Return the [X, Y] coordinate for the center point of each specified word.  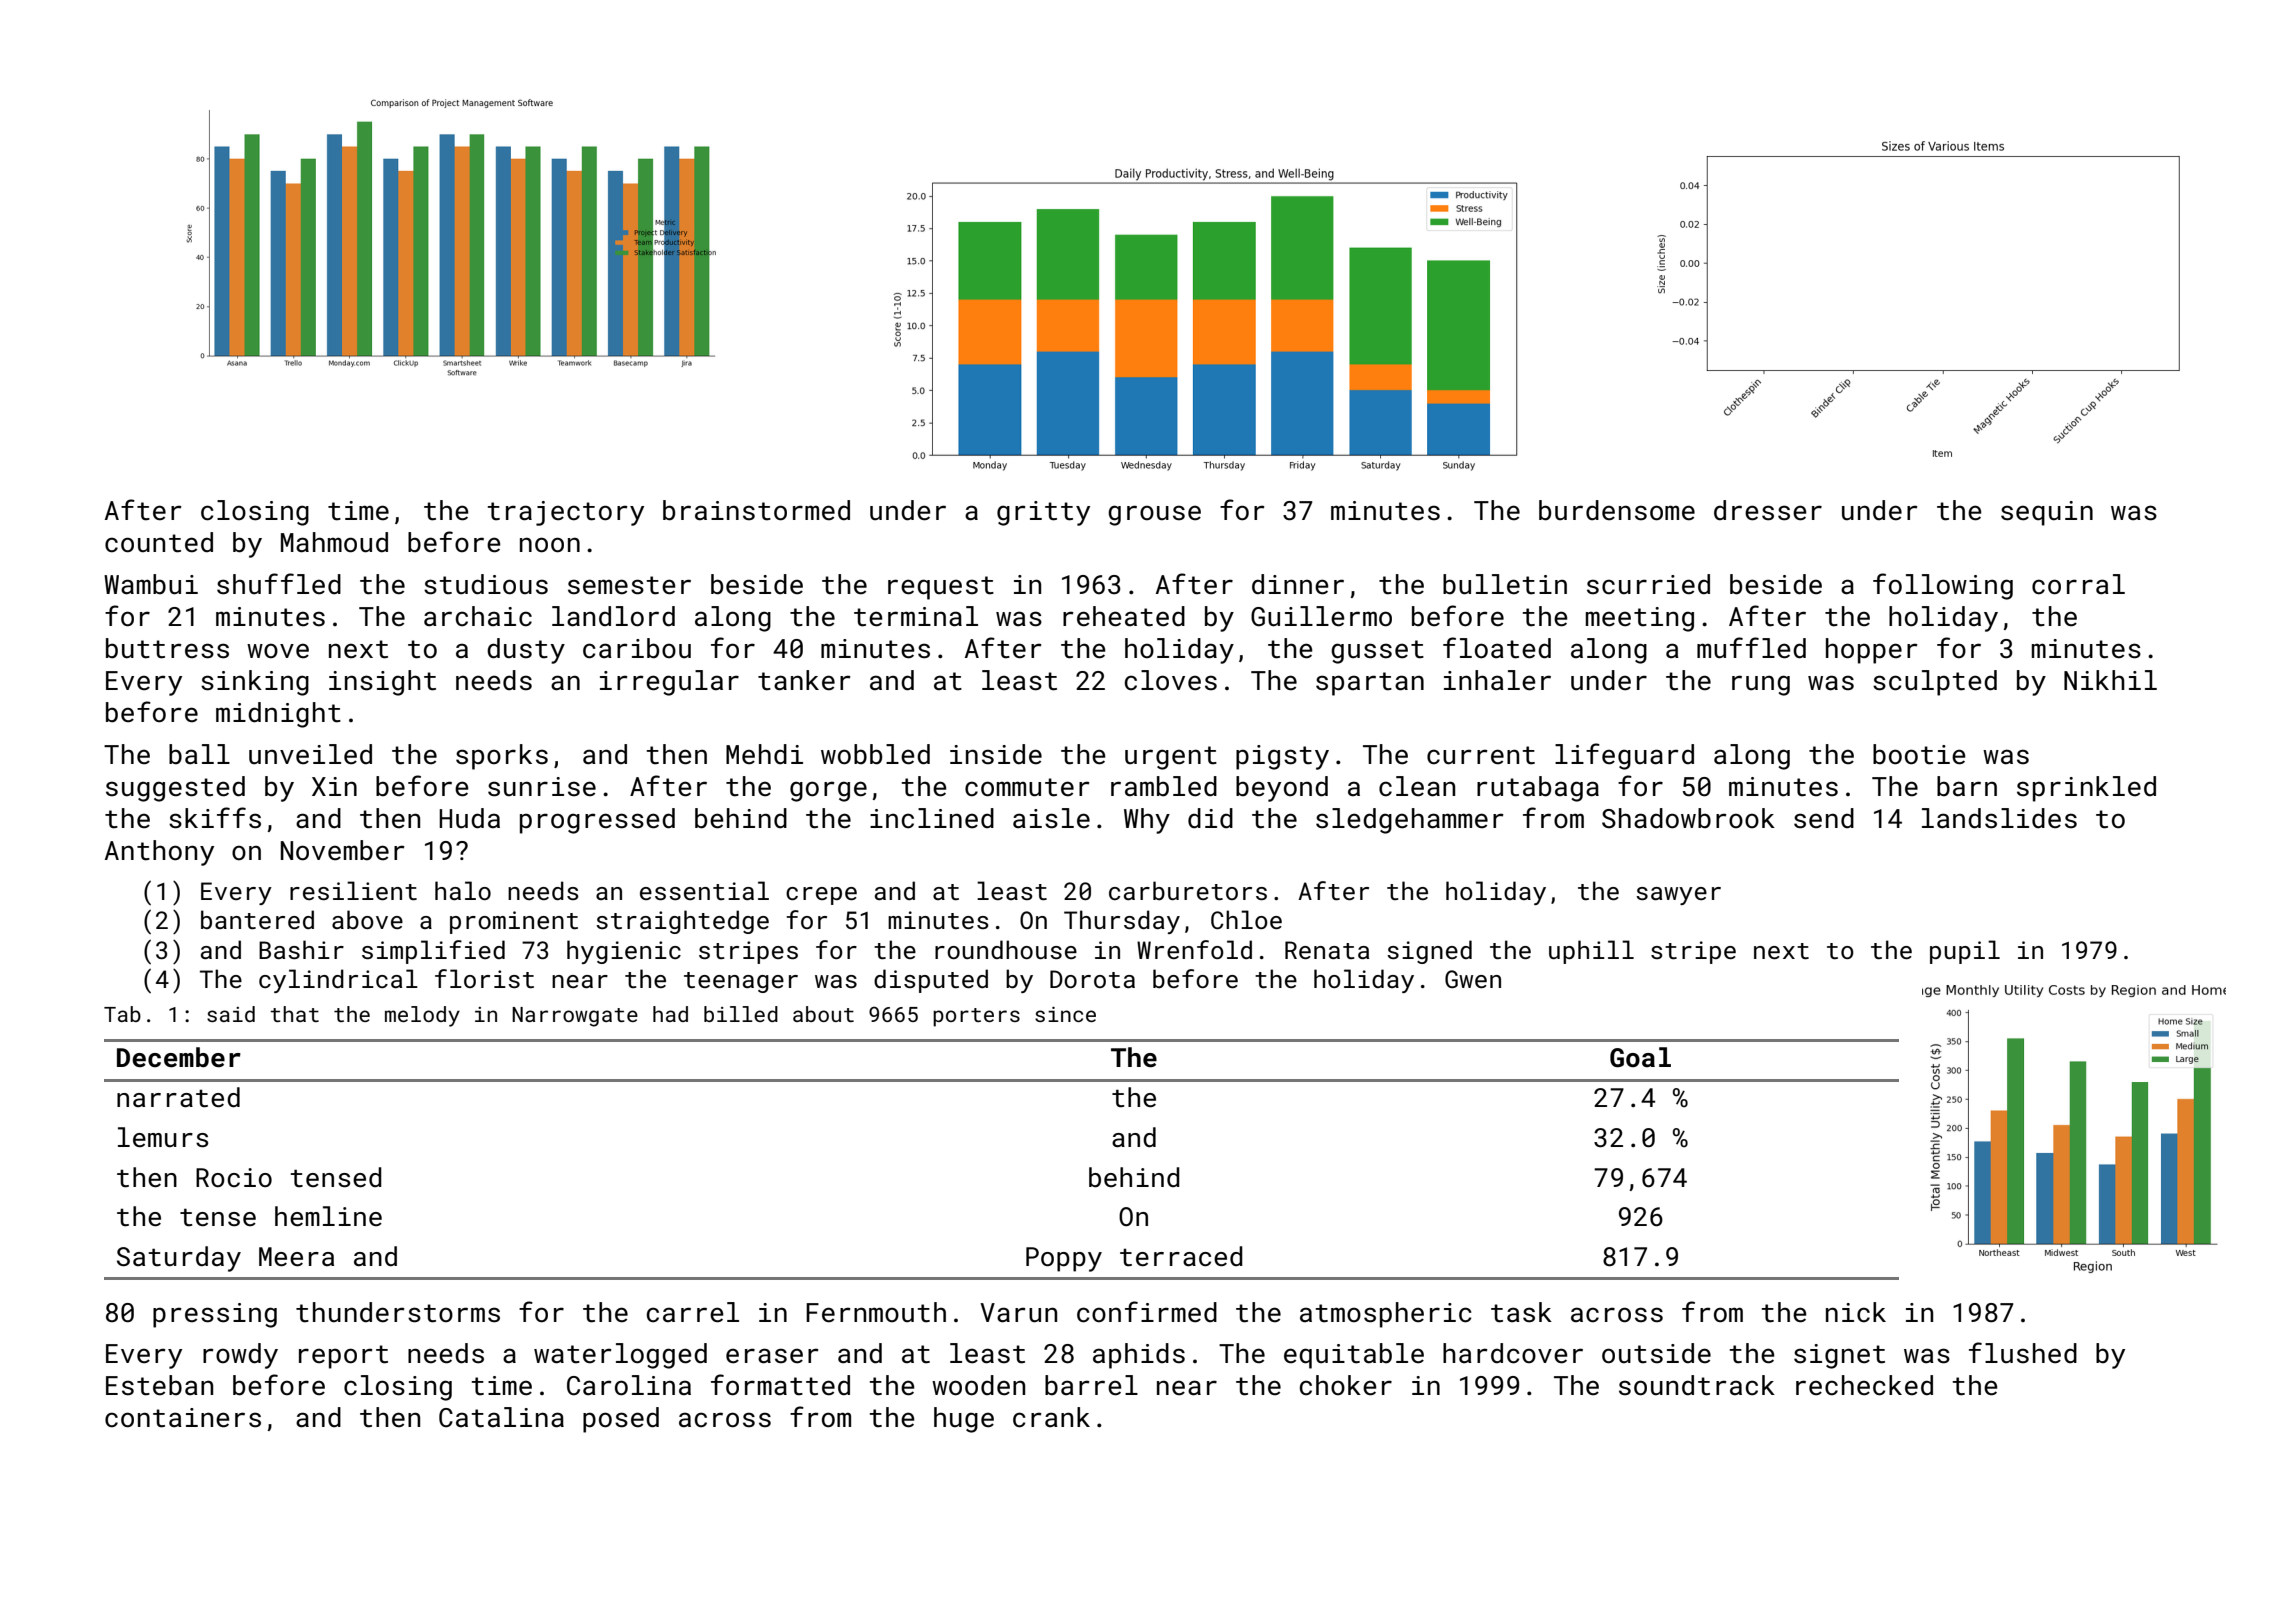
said [231, 1014]
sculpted [1935, 683]
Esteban [159, 1385]
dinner [1298, 584]
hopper [1872, 651]
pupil [1965, 952]
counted [159, 542]
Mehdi [764, 754]
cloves [1171, 680]
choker [1346, 1385]
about [823, 1014]
